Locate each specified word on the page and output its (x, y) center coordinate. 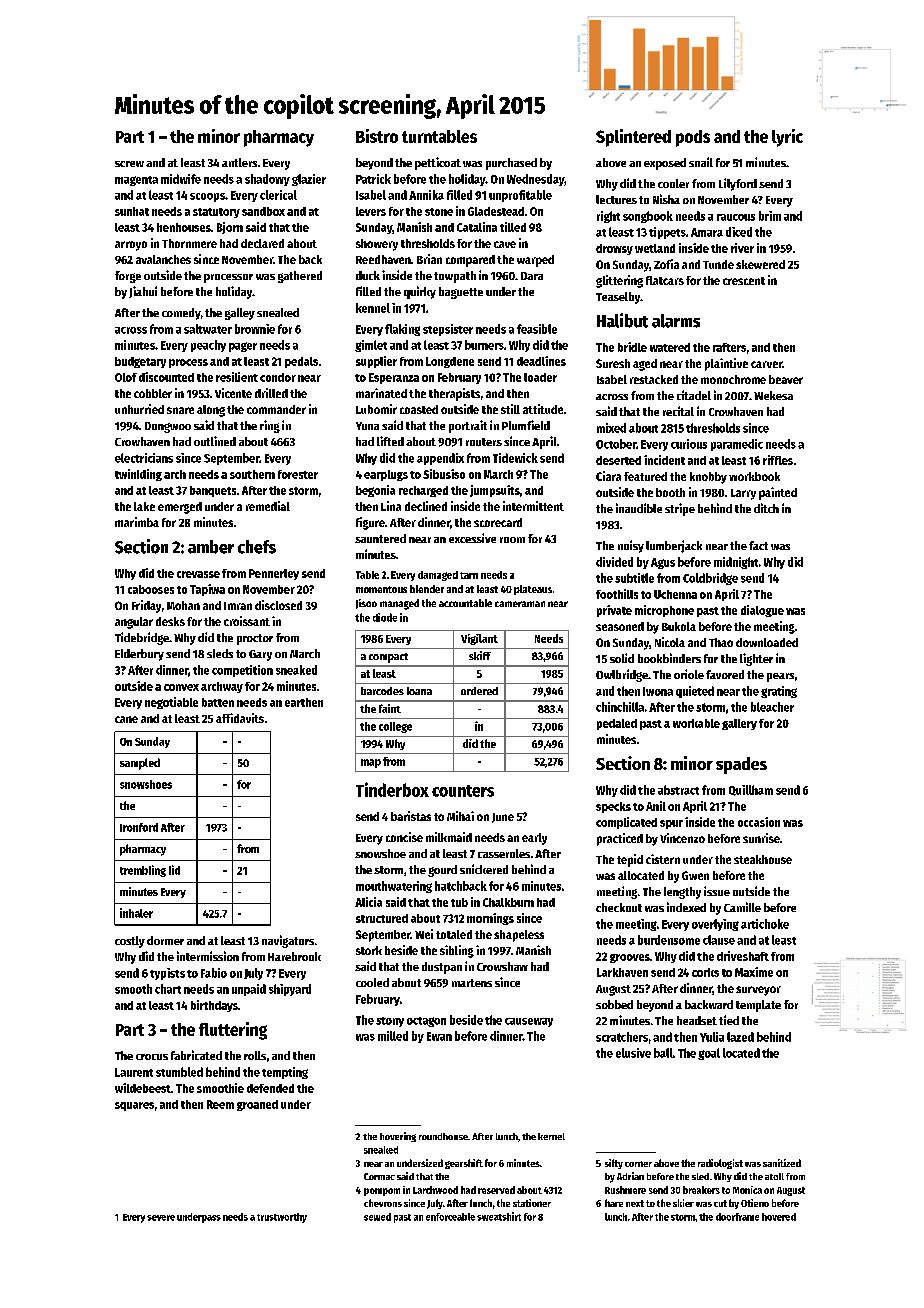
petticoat (438, 163)
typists (167, 974)
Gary (260, 655)
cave (505, 244)
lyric (787, 138)
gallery (739, 724)
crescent (744, 281)
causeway (529, 1022)
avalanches (163, 259)
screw (129, 164)
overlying (715, 925)
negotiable (171, 703)
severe (161, 1218)
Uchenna (675, 594)
